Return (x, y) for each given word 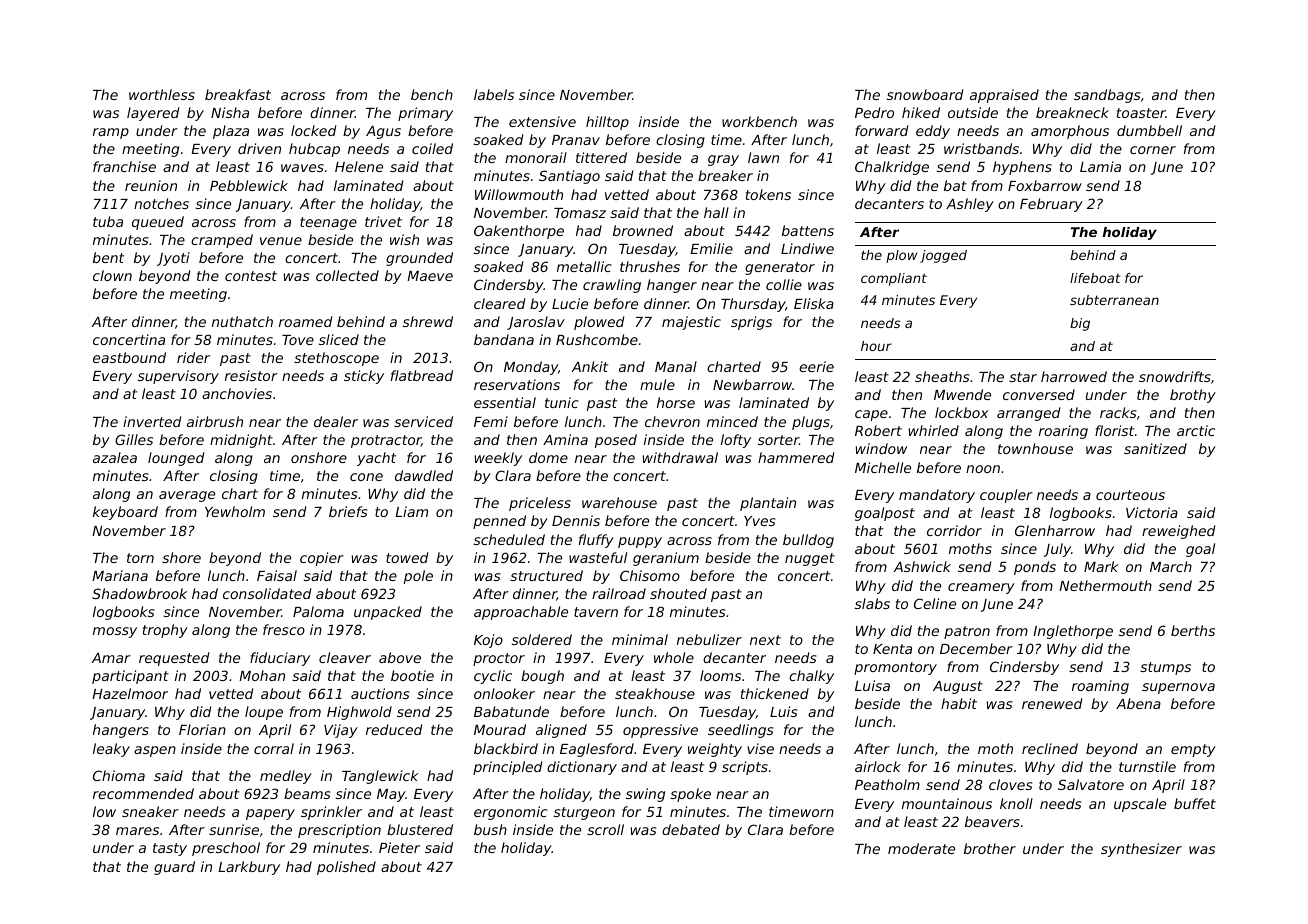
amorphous (1070, 132)
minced (732, 421)
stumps (1165, 668)
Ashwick (922, 566)
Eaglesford (597, 750)
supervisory (178, 377)
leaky (111, 750)
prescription (339, 831)
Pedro (874, 112)
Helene (359, 166)
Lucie (570, 303)
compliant (894, 279)
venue (281, 241)
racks (1118, 412)
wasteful (598, 557)
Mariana (120, 575)
